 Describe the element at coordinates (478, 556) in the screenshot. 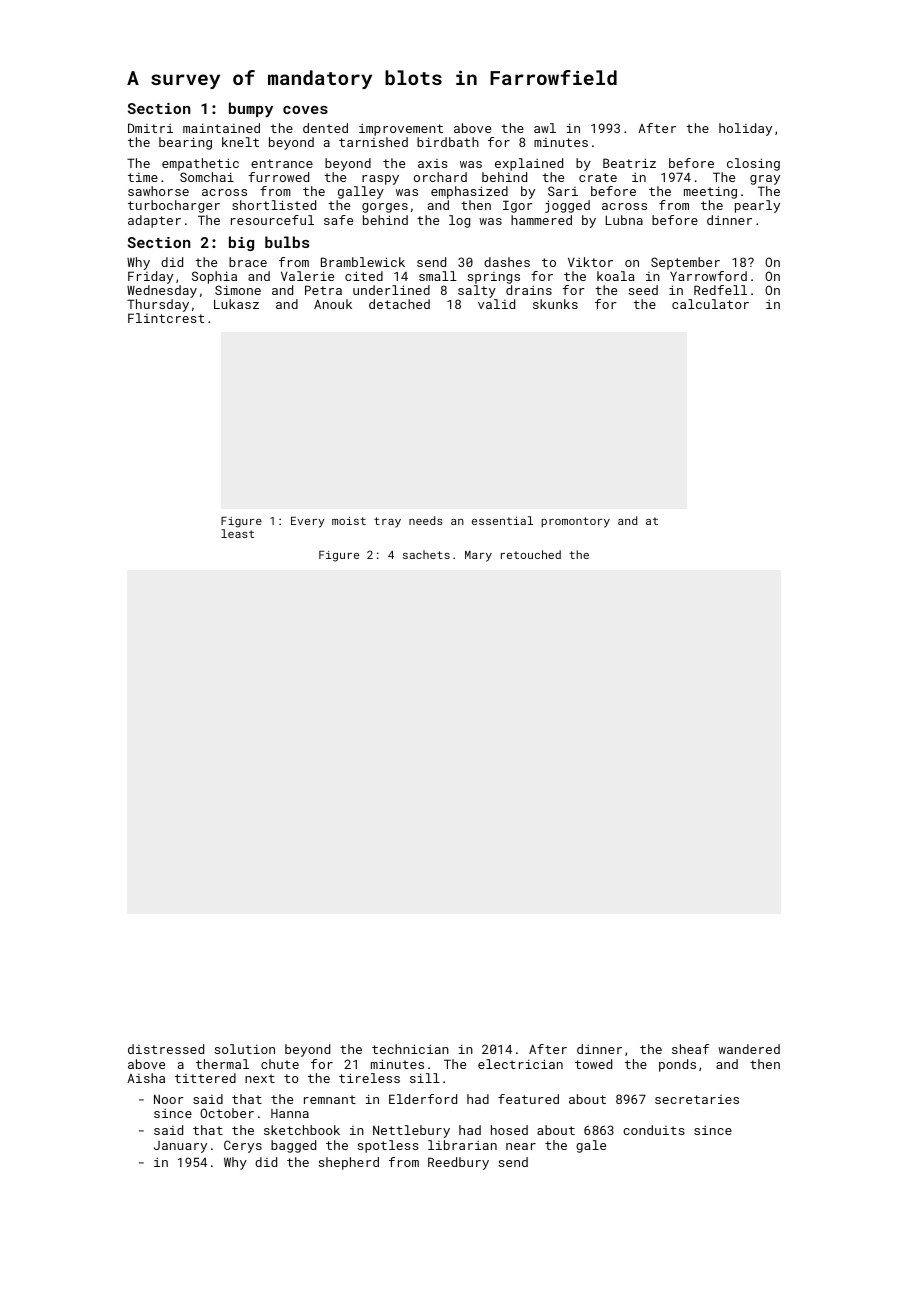

I see `Mary` at that location.
